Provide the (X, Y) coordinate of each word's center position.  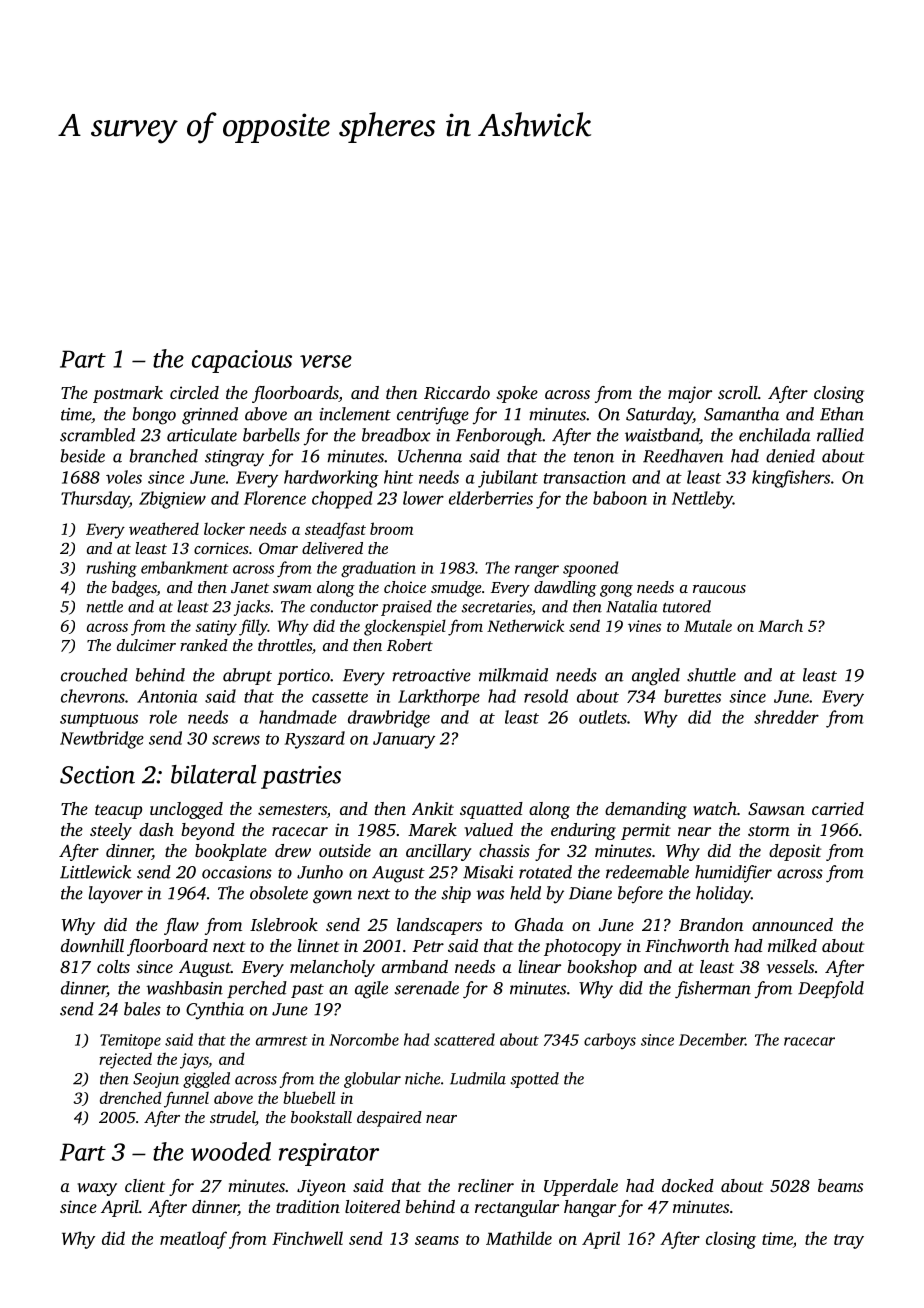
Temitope (130, 1041)
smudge (456, 589)
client (145, 1185)
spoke (517, 394)
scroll (738, 392)
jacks (252, 608)
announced (792, 924)
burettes (692, 696)
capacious (242, 361)
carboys (610, 1041)
